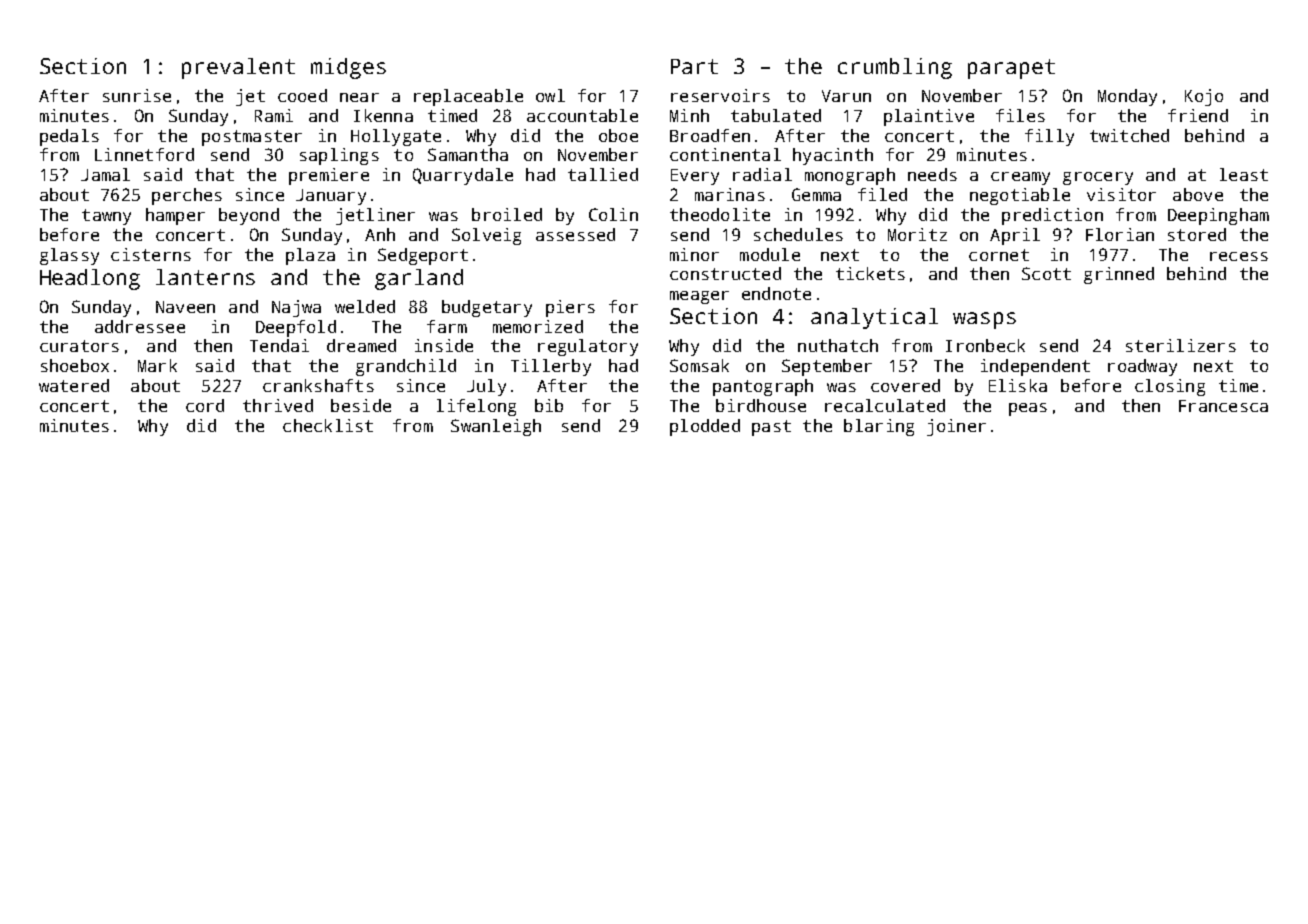 The height and width of the screenshot is (924, 1308). I want to click on joiner, so click(956, 427).
